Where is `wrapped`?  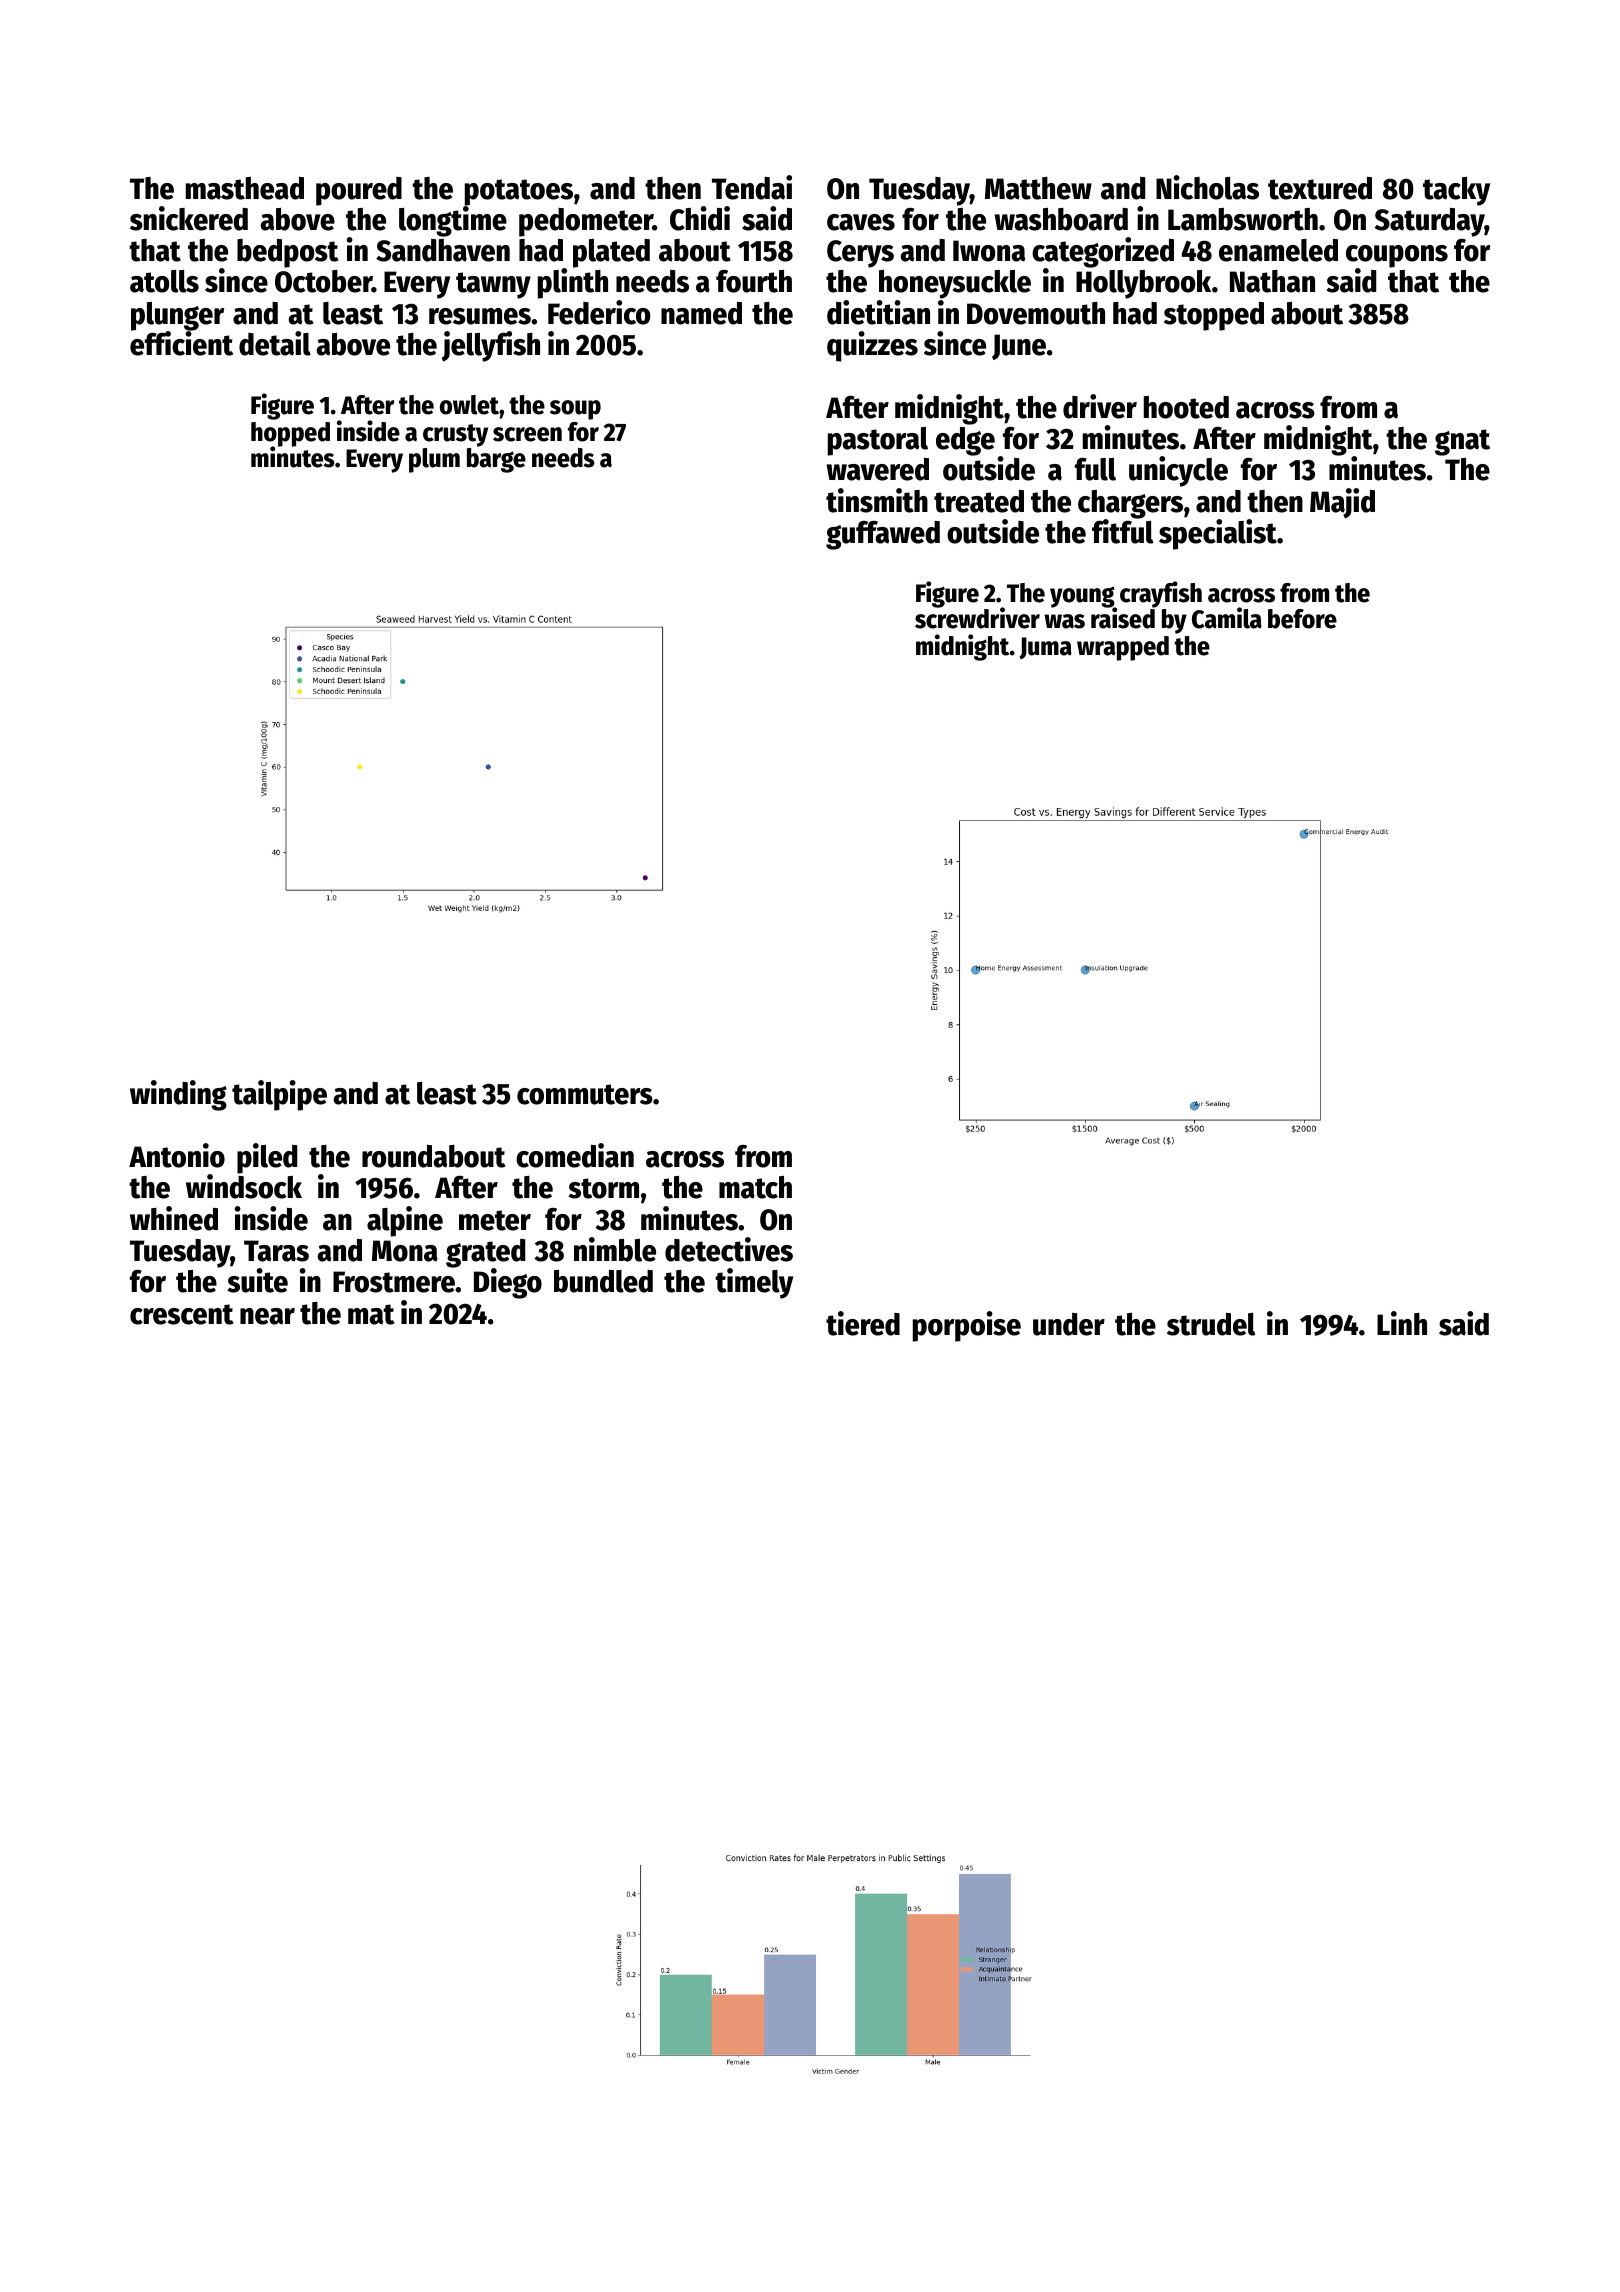
wrapped is located at coordinates (1123, 648).
